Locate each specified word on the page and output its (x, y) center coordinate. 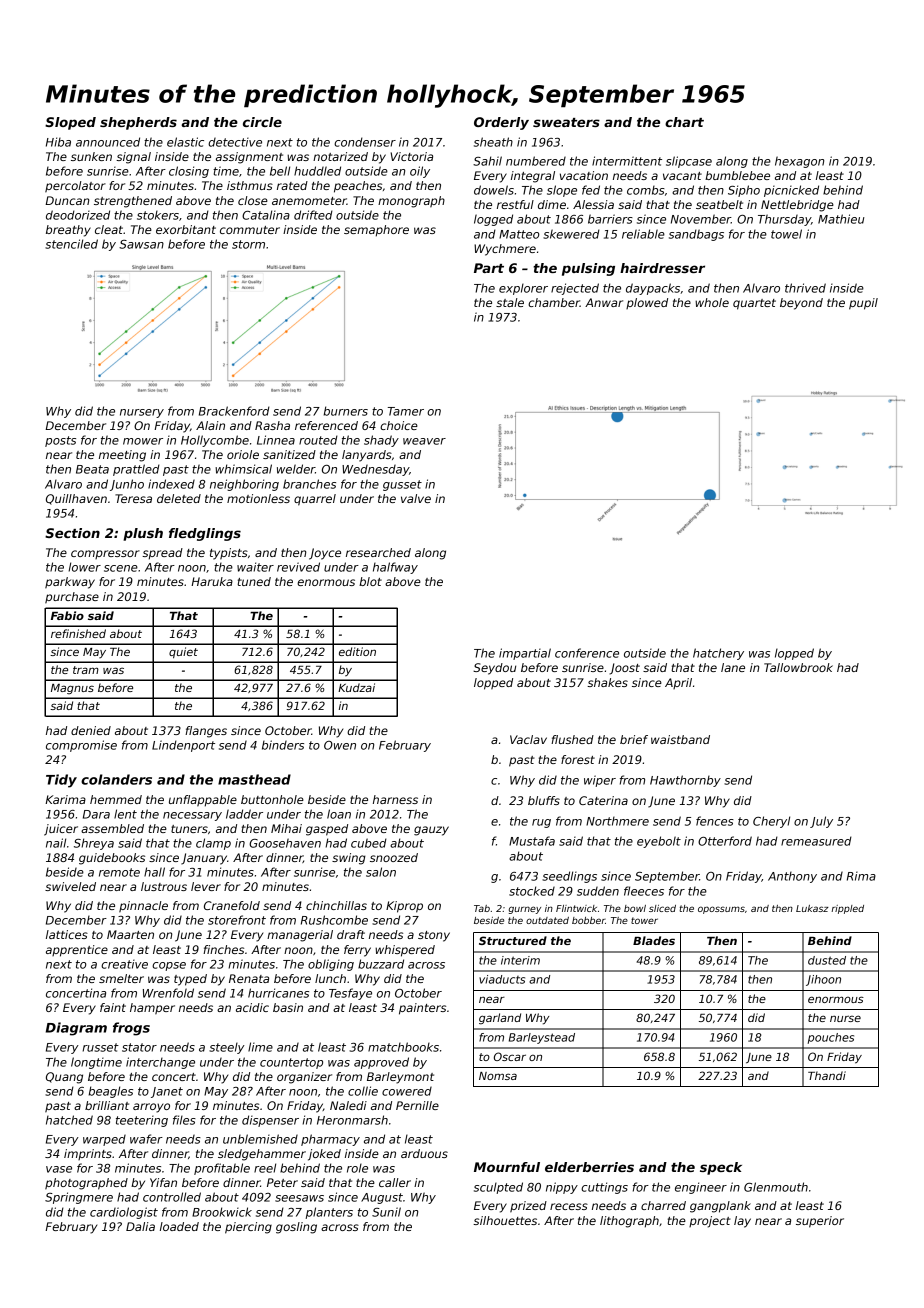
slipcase (689, 162)
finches (223, 949)
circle (262, 122)
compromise (81, 746)
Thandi (827, 1075)
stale (510, 302)
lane (733, 667)
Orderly (501, 123)
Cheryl (771, 822)
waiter (255, 567)
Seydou (494, 669)
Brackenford (234, 411)
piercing (248, 1228)
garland (500, 1019)
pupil (863, 304)
